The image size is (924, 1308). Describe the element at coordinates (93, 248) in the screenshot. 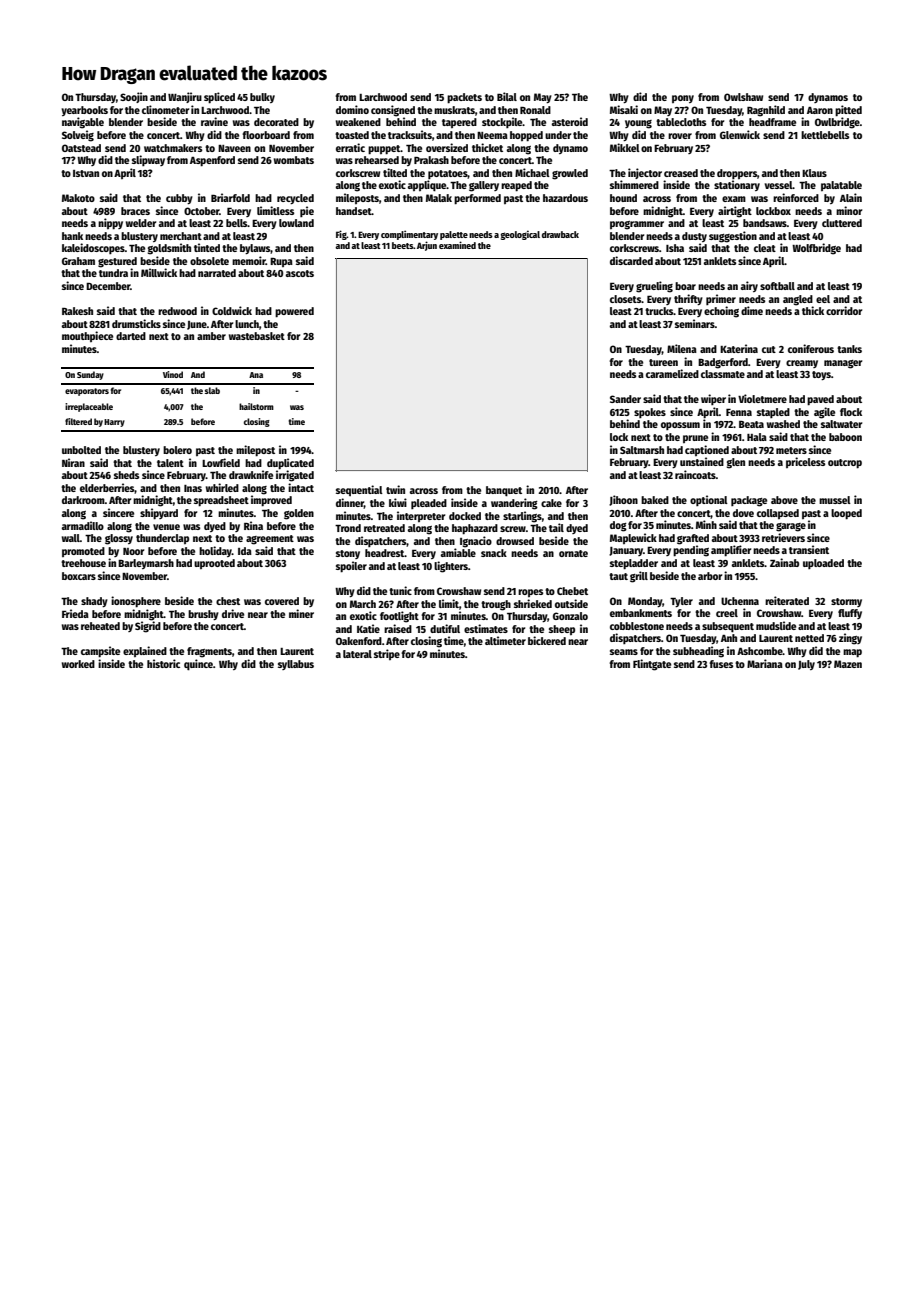

I see `kaleidoscopes` at that location.
